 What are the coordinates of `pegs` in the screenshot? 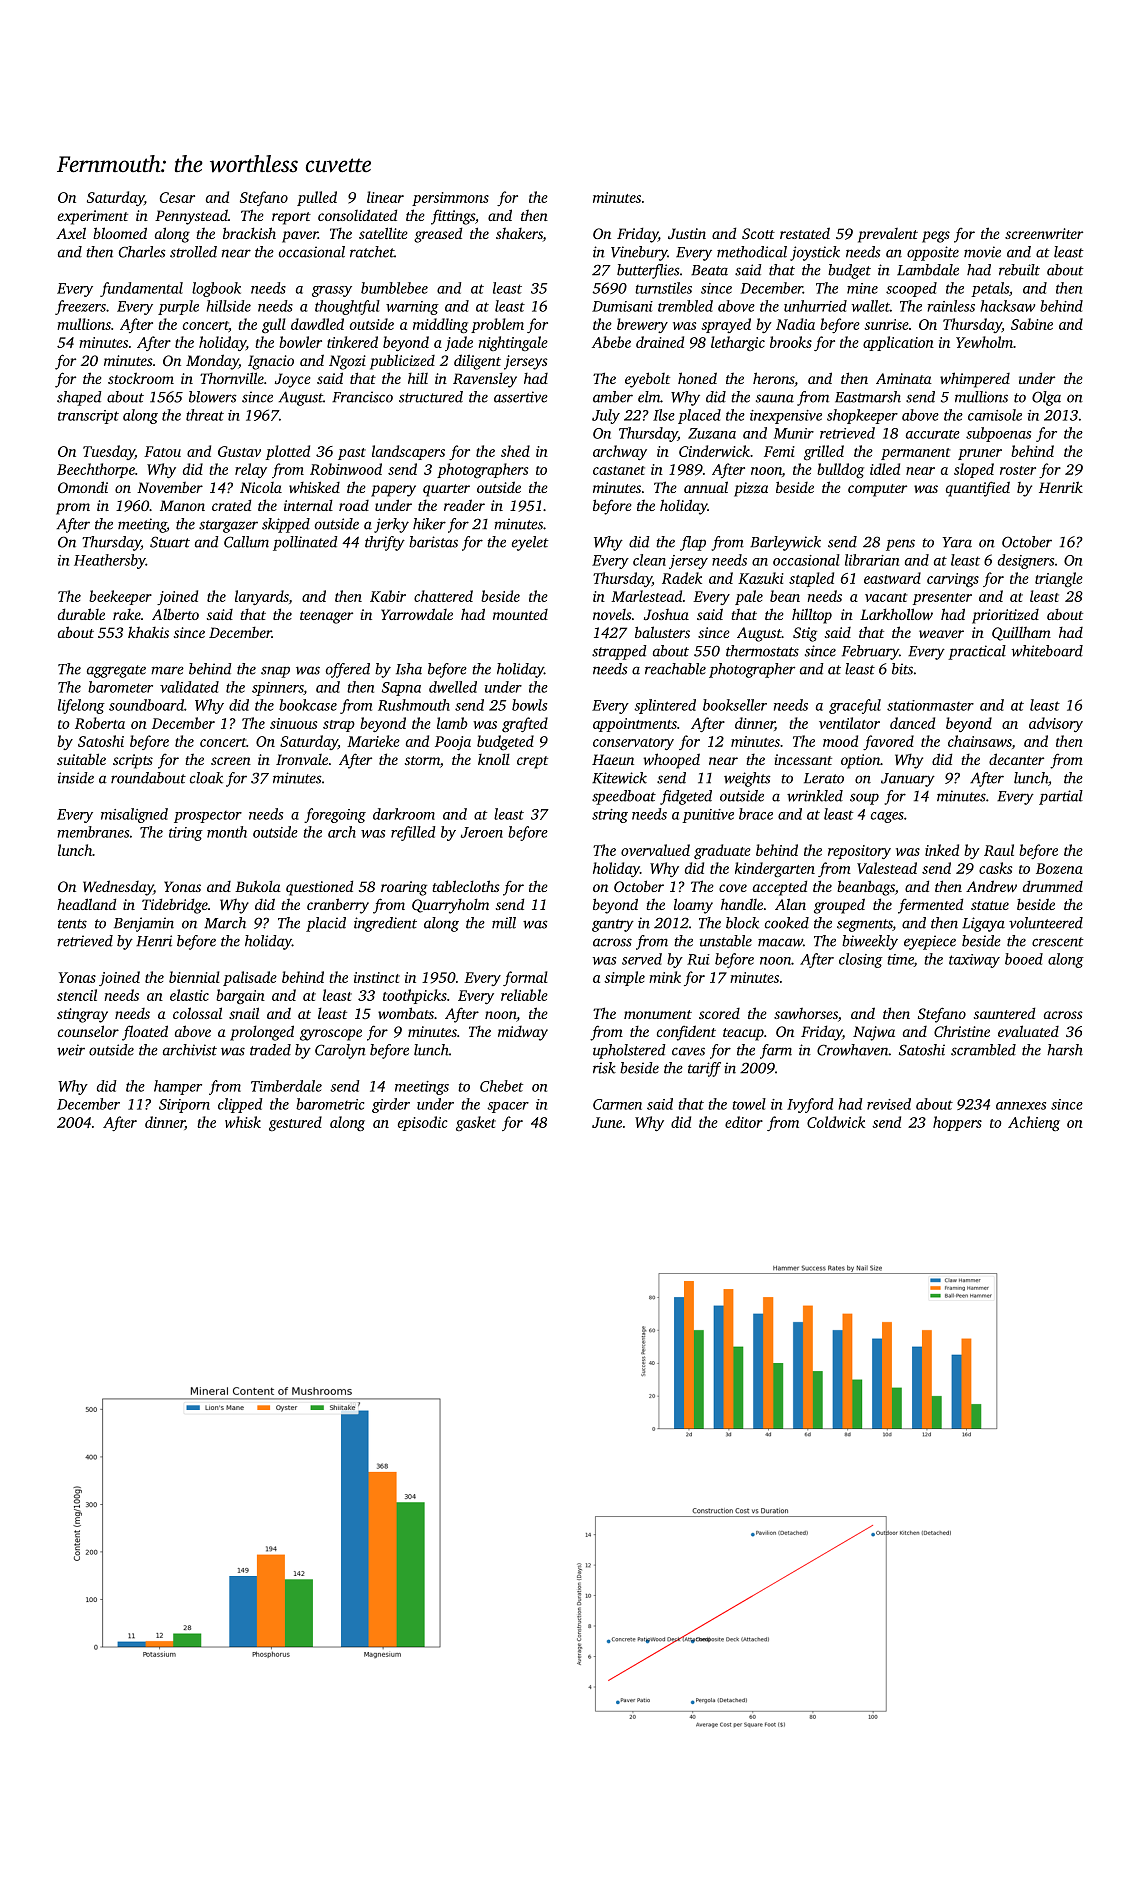 It's located at (936, 237).
